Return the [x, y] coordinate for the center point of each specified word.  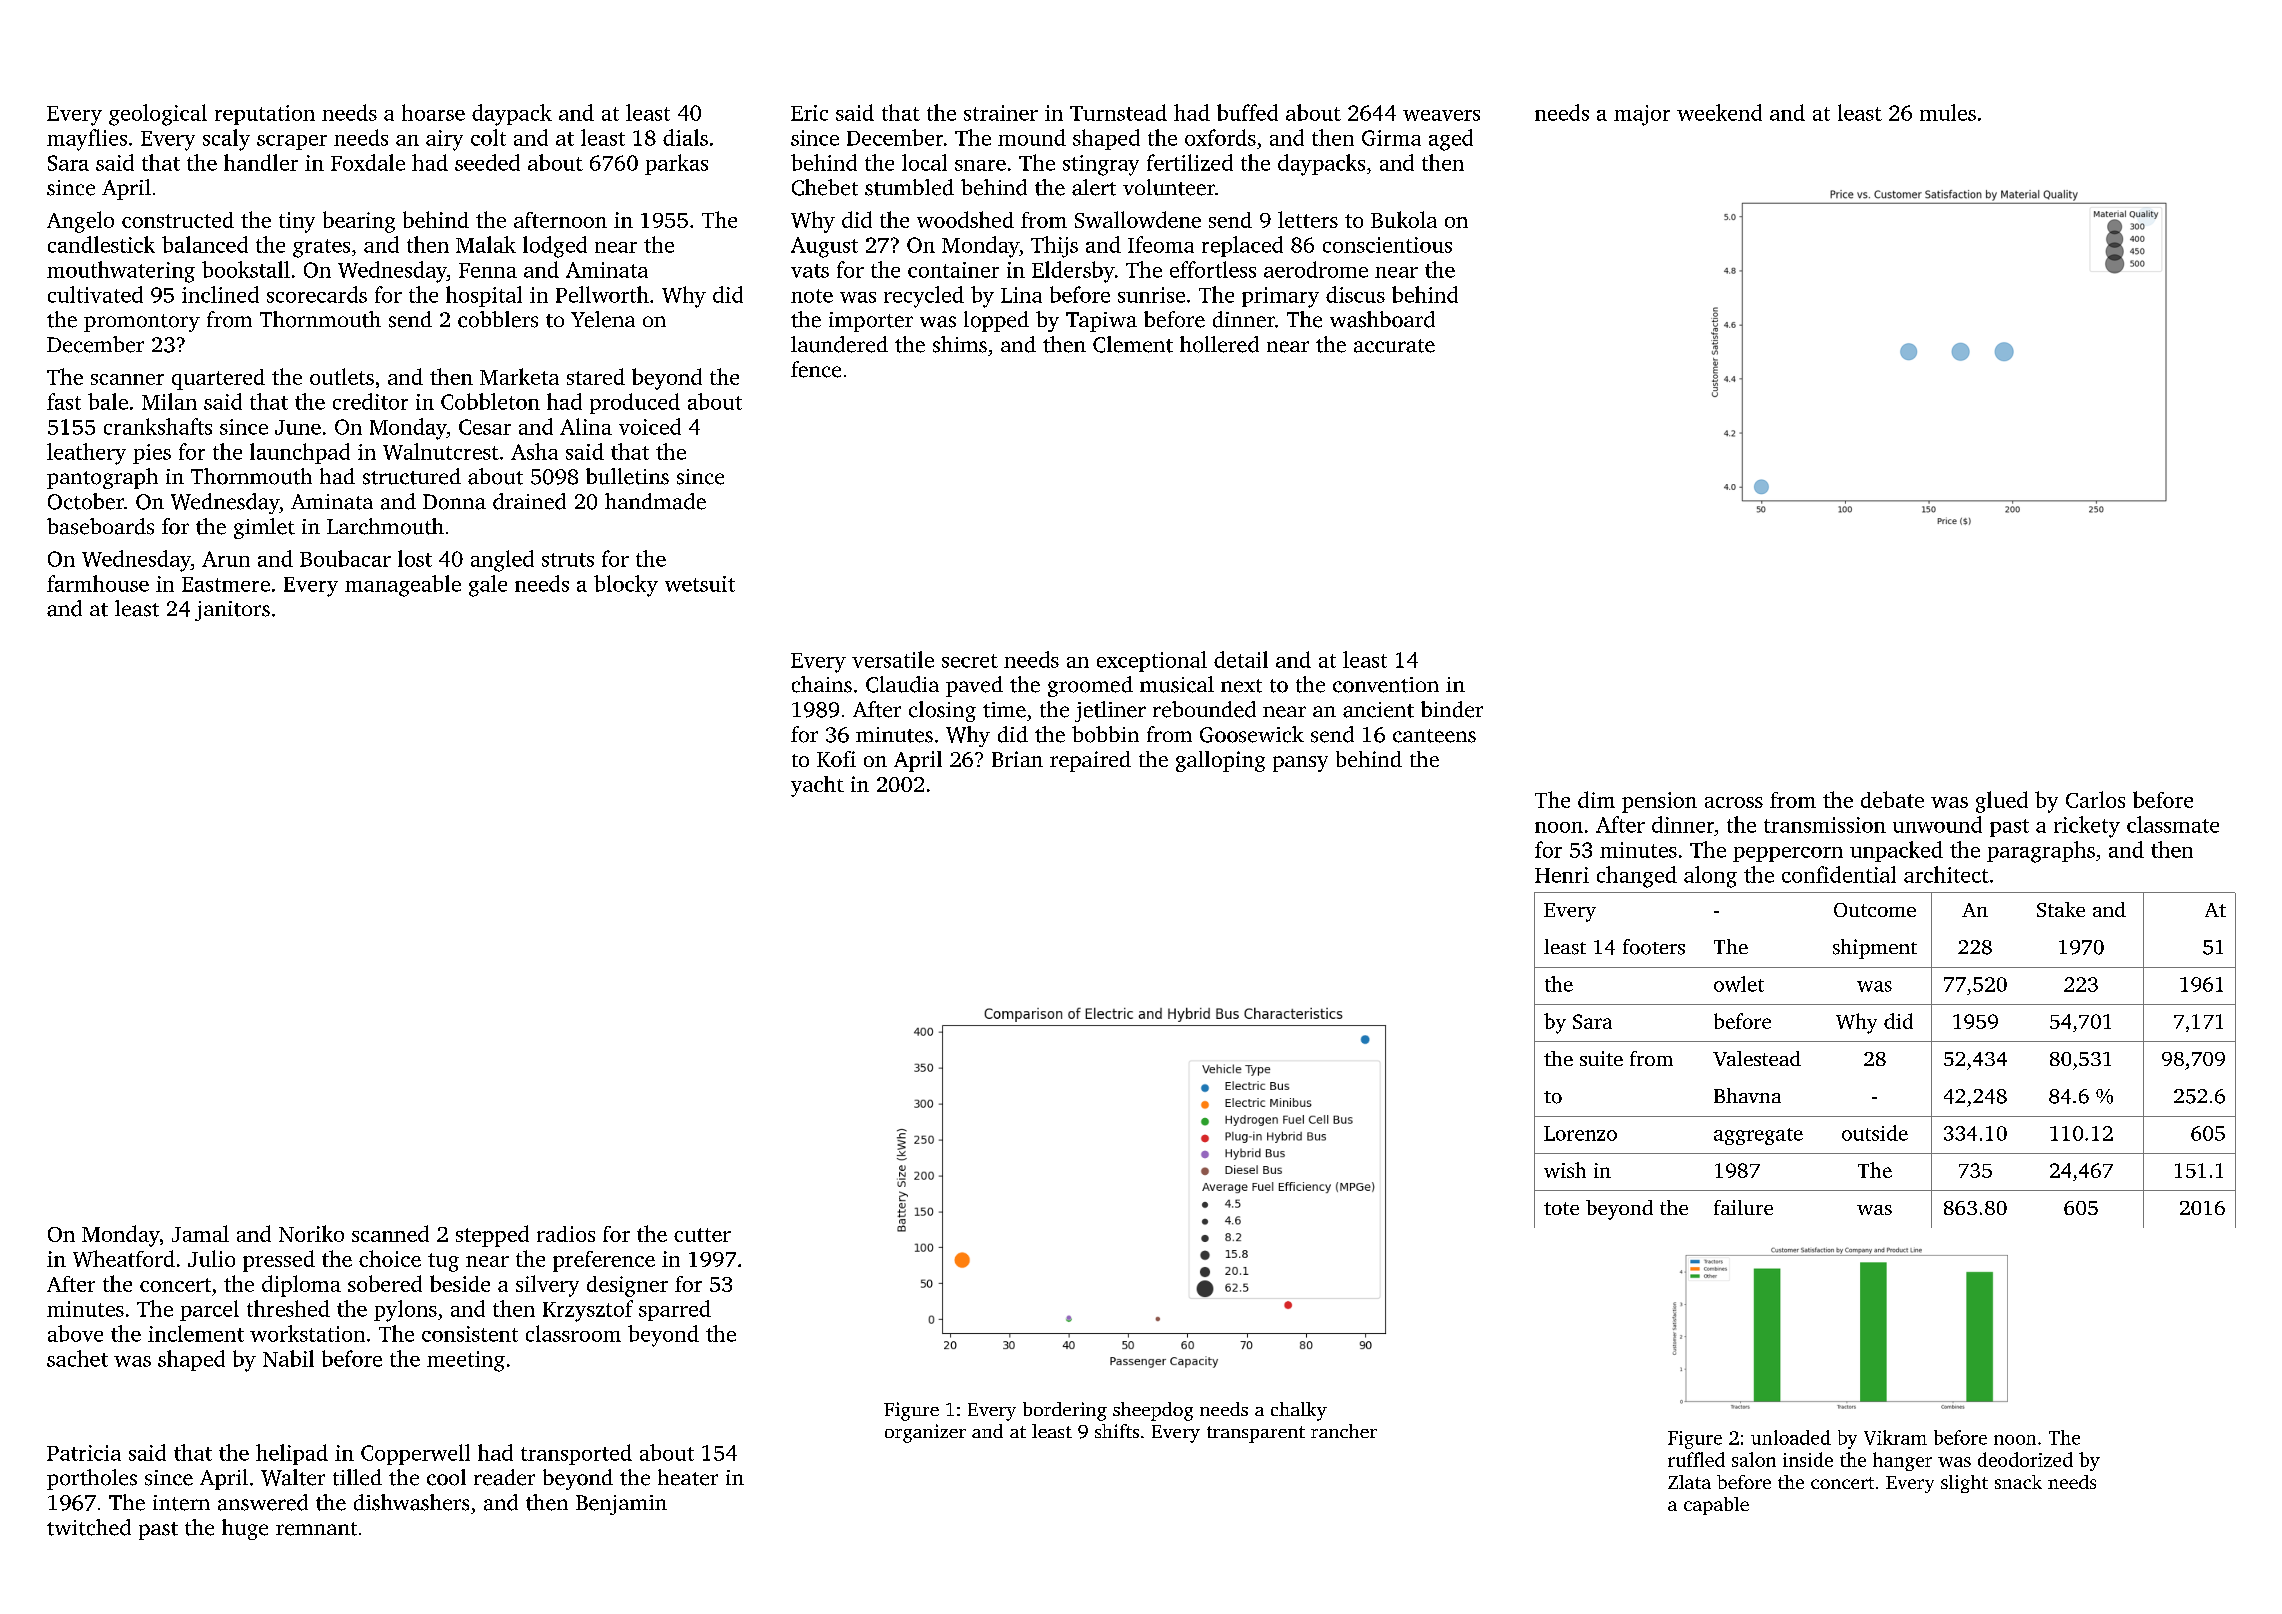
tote [1561, 1208]
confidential [1839, 874]
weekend [1719, 112]
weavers [1441, 115]
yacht [817, 786]
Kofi [836, 759]
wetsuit [700, 584]
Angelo [80, 222]
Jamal [200, 1233]
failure [1743, 1207]
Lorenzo [1580, 1133]
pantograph [102, 478]
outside [1875, 1133]
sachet [77, 1358]
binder [1452, 709]
